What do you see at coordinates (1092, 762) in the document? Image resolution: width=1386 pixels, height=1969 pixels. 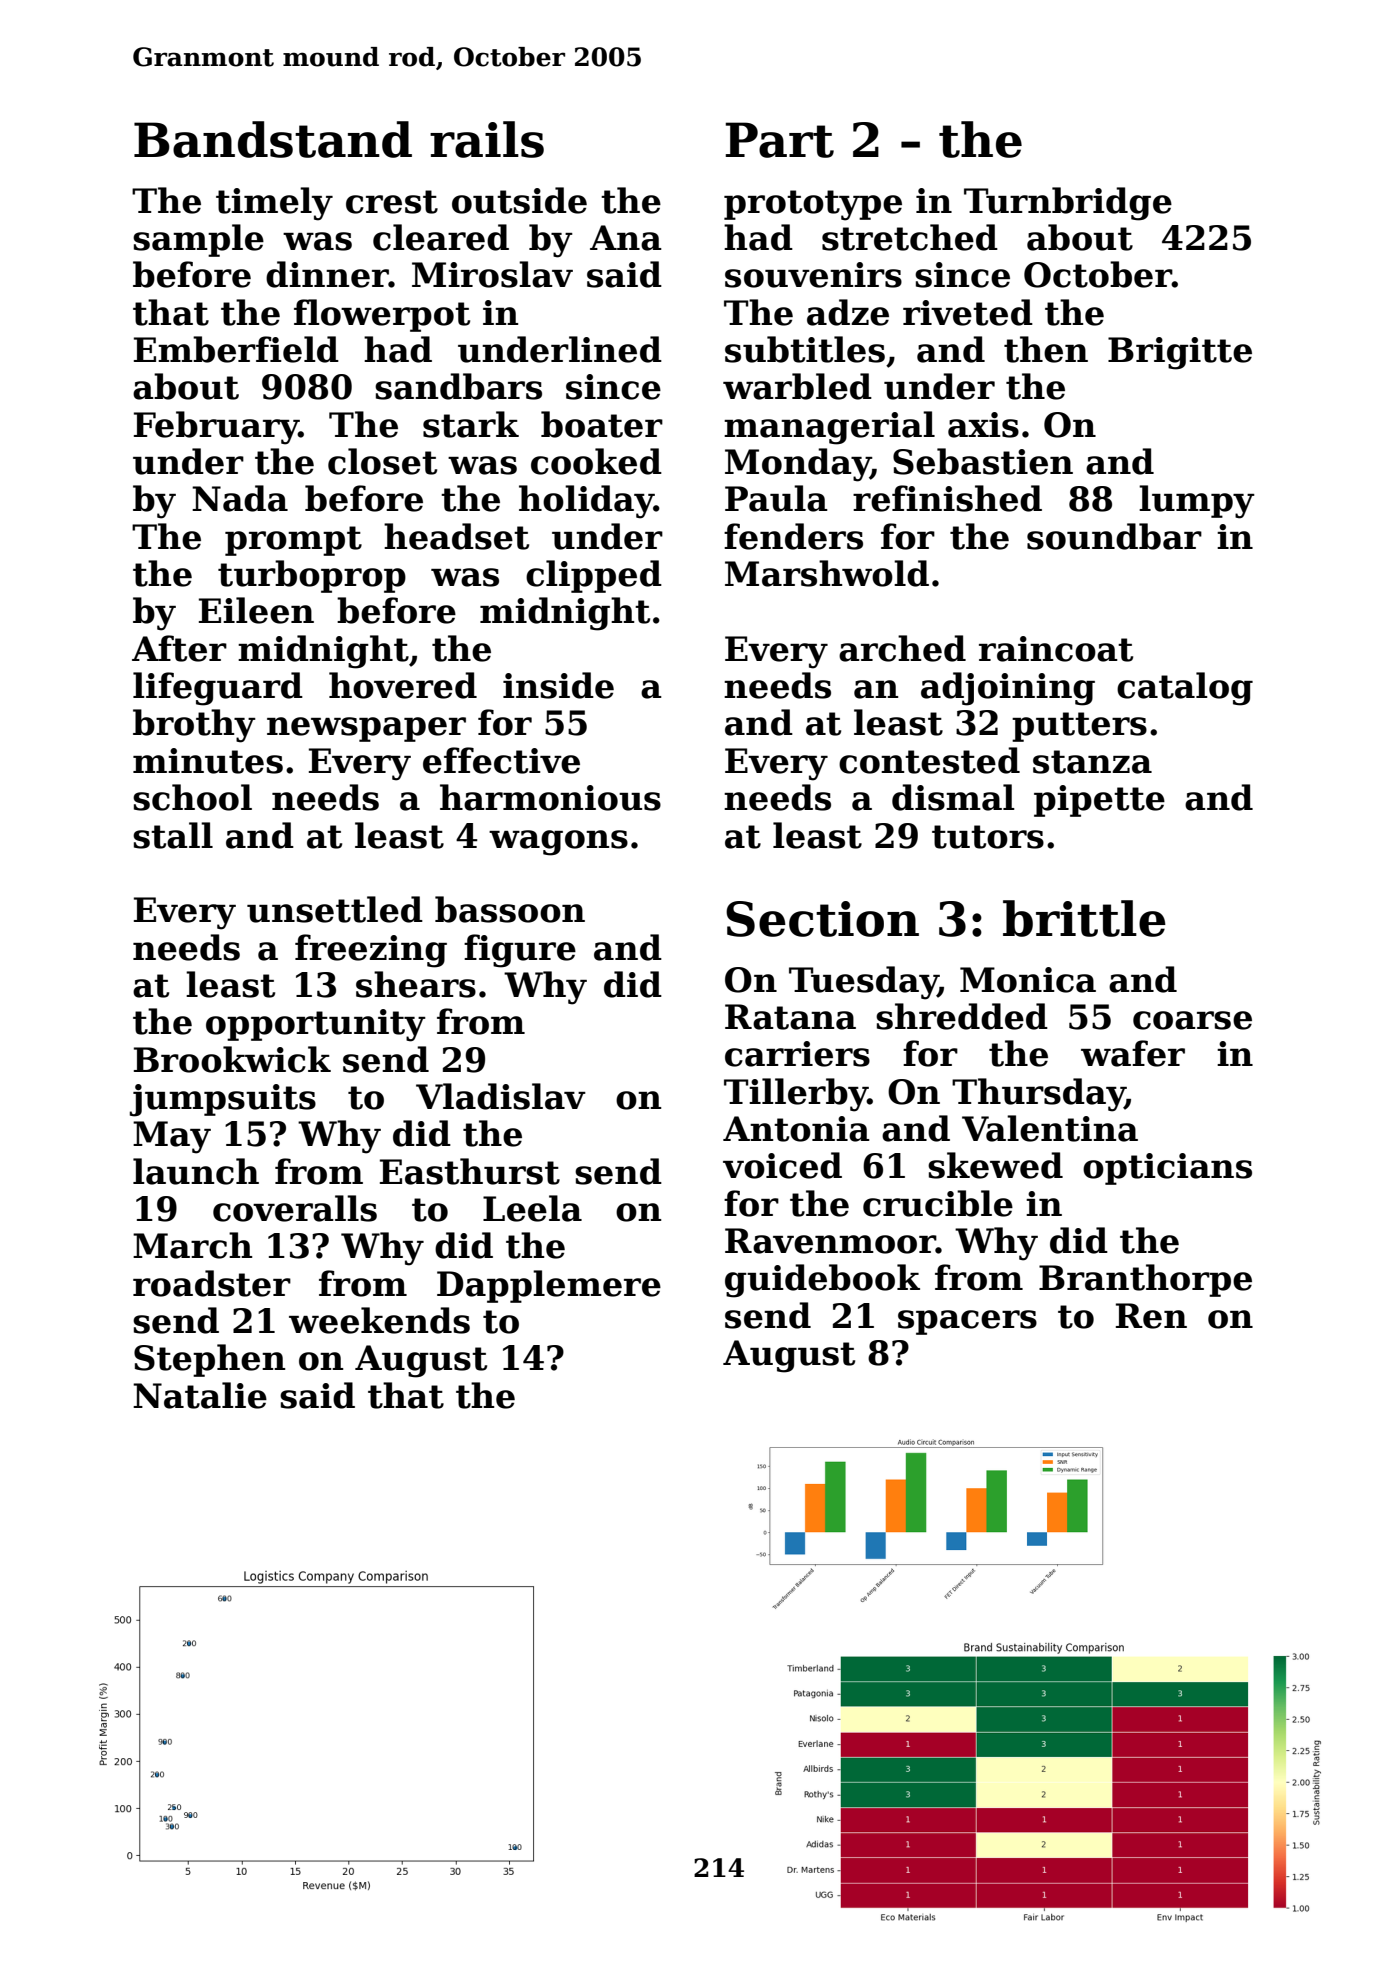 I see `stanza` at bounding box center [1092, 762].
